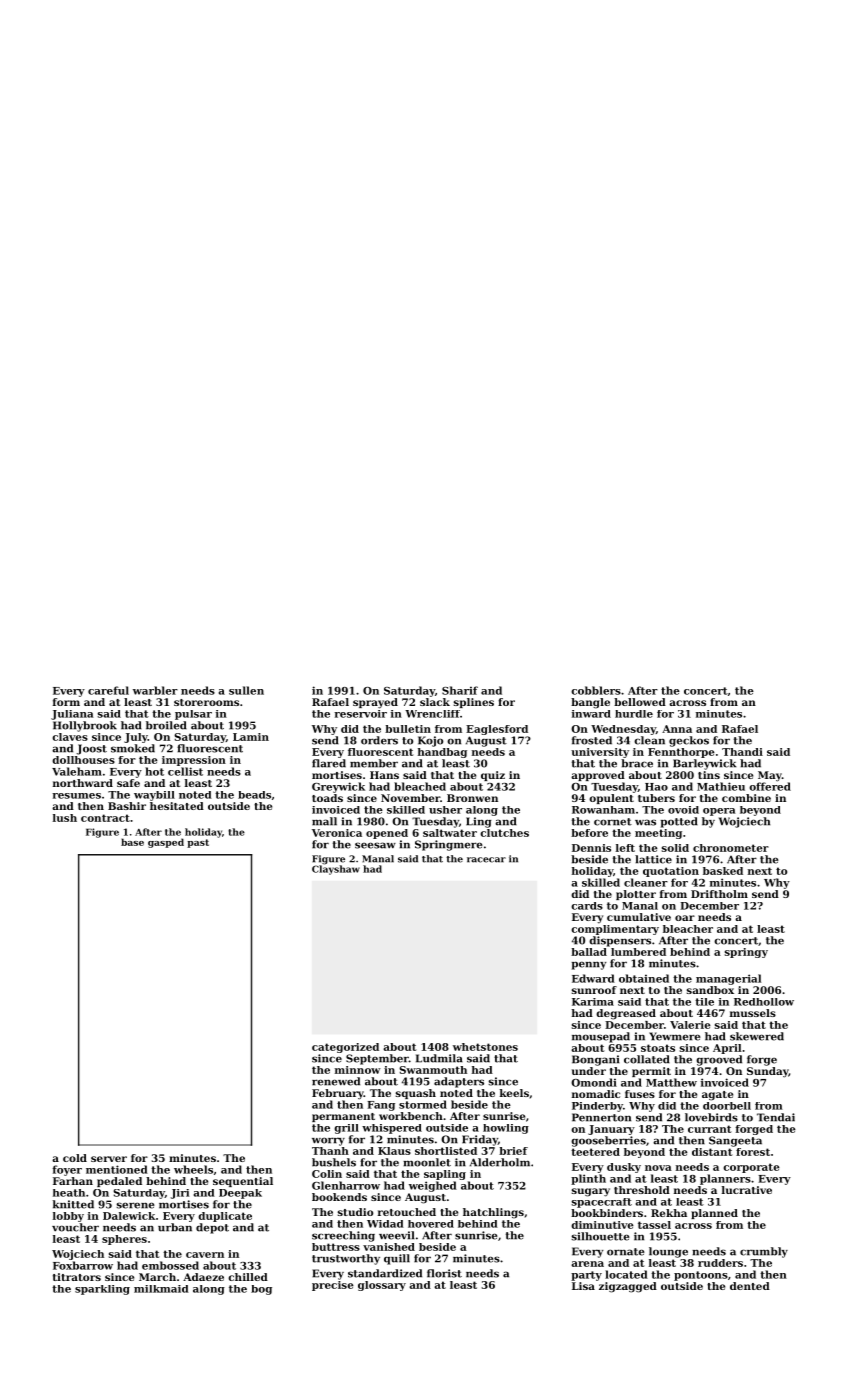  I want to click on January, so click(611, 1130).
